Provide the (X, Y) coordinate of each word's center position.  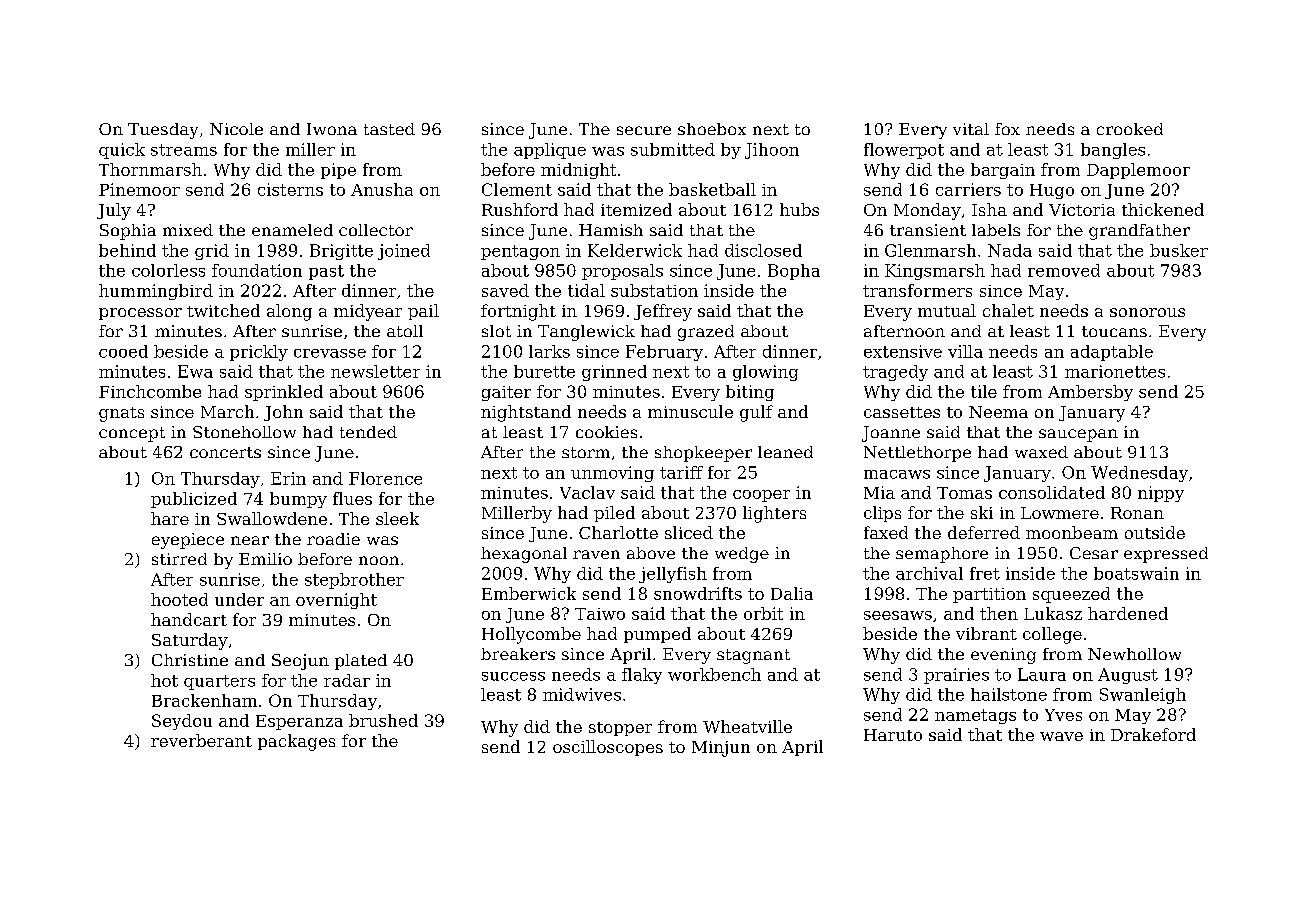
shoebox (712, 129)
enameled (292, 230)
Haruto (893, 735)
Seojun (300, 662)
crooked (1130, 129)
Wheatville (747, 726)
